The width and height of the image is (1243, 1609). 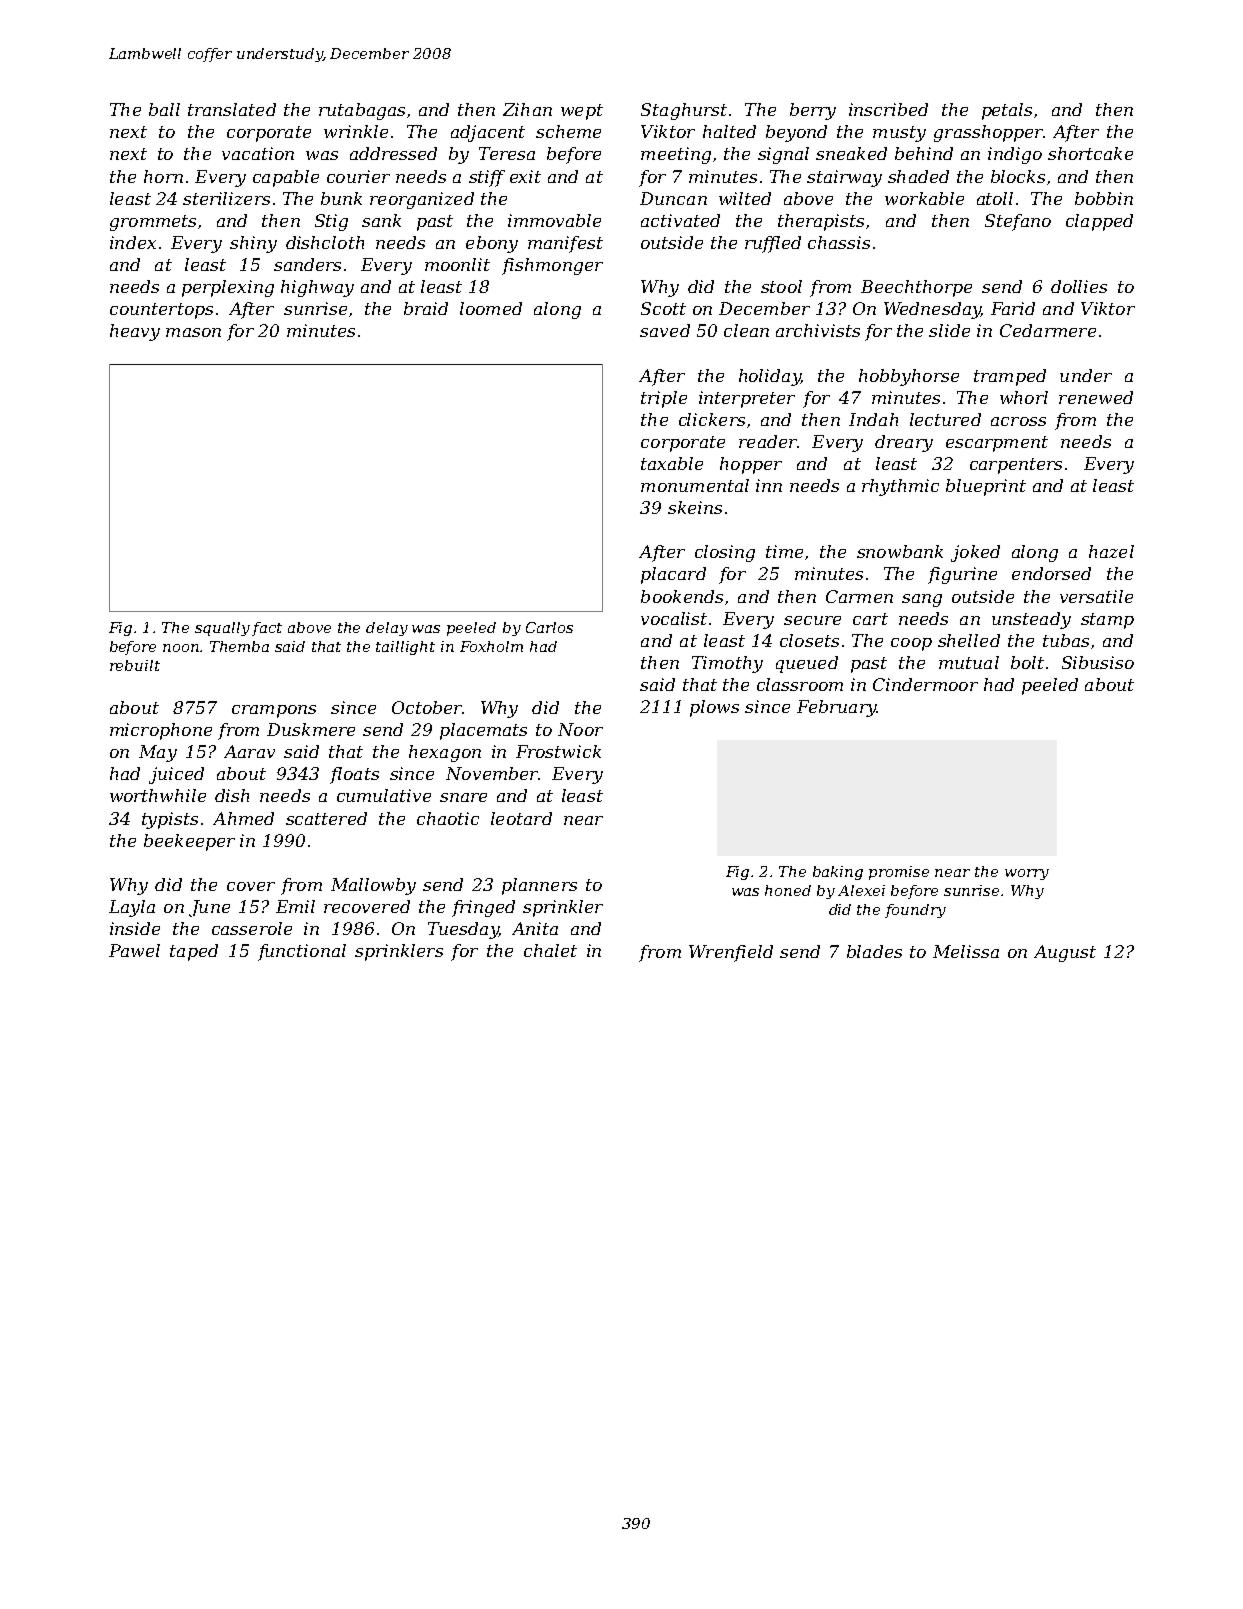 What do you see at coordinates (838, 873) in the image?
I see `baking` at bounding box center [838, 873].
